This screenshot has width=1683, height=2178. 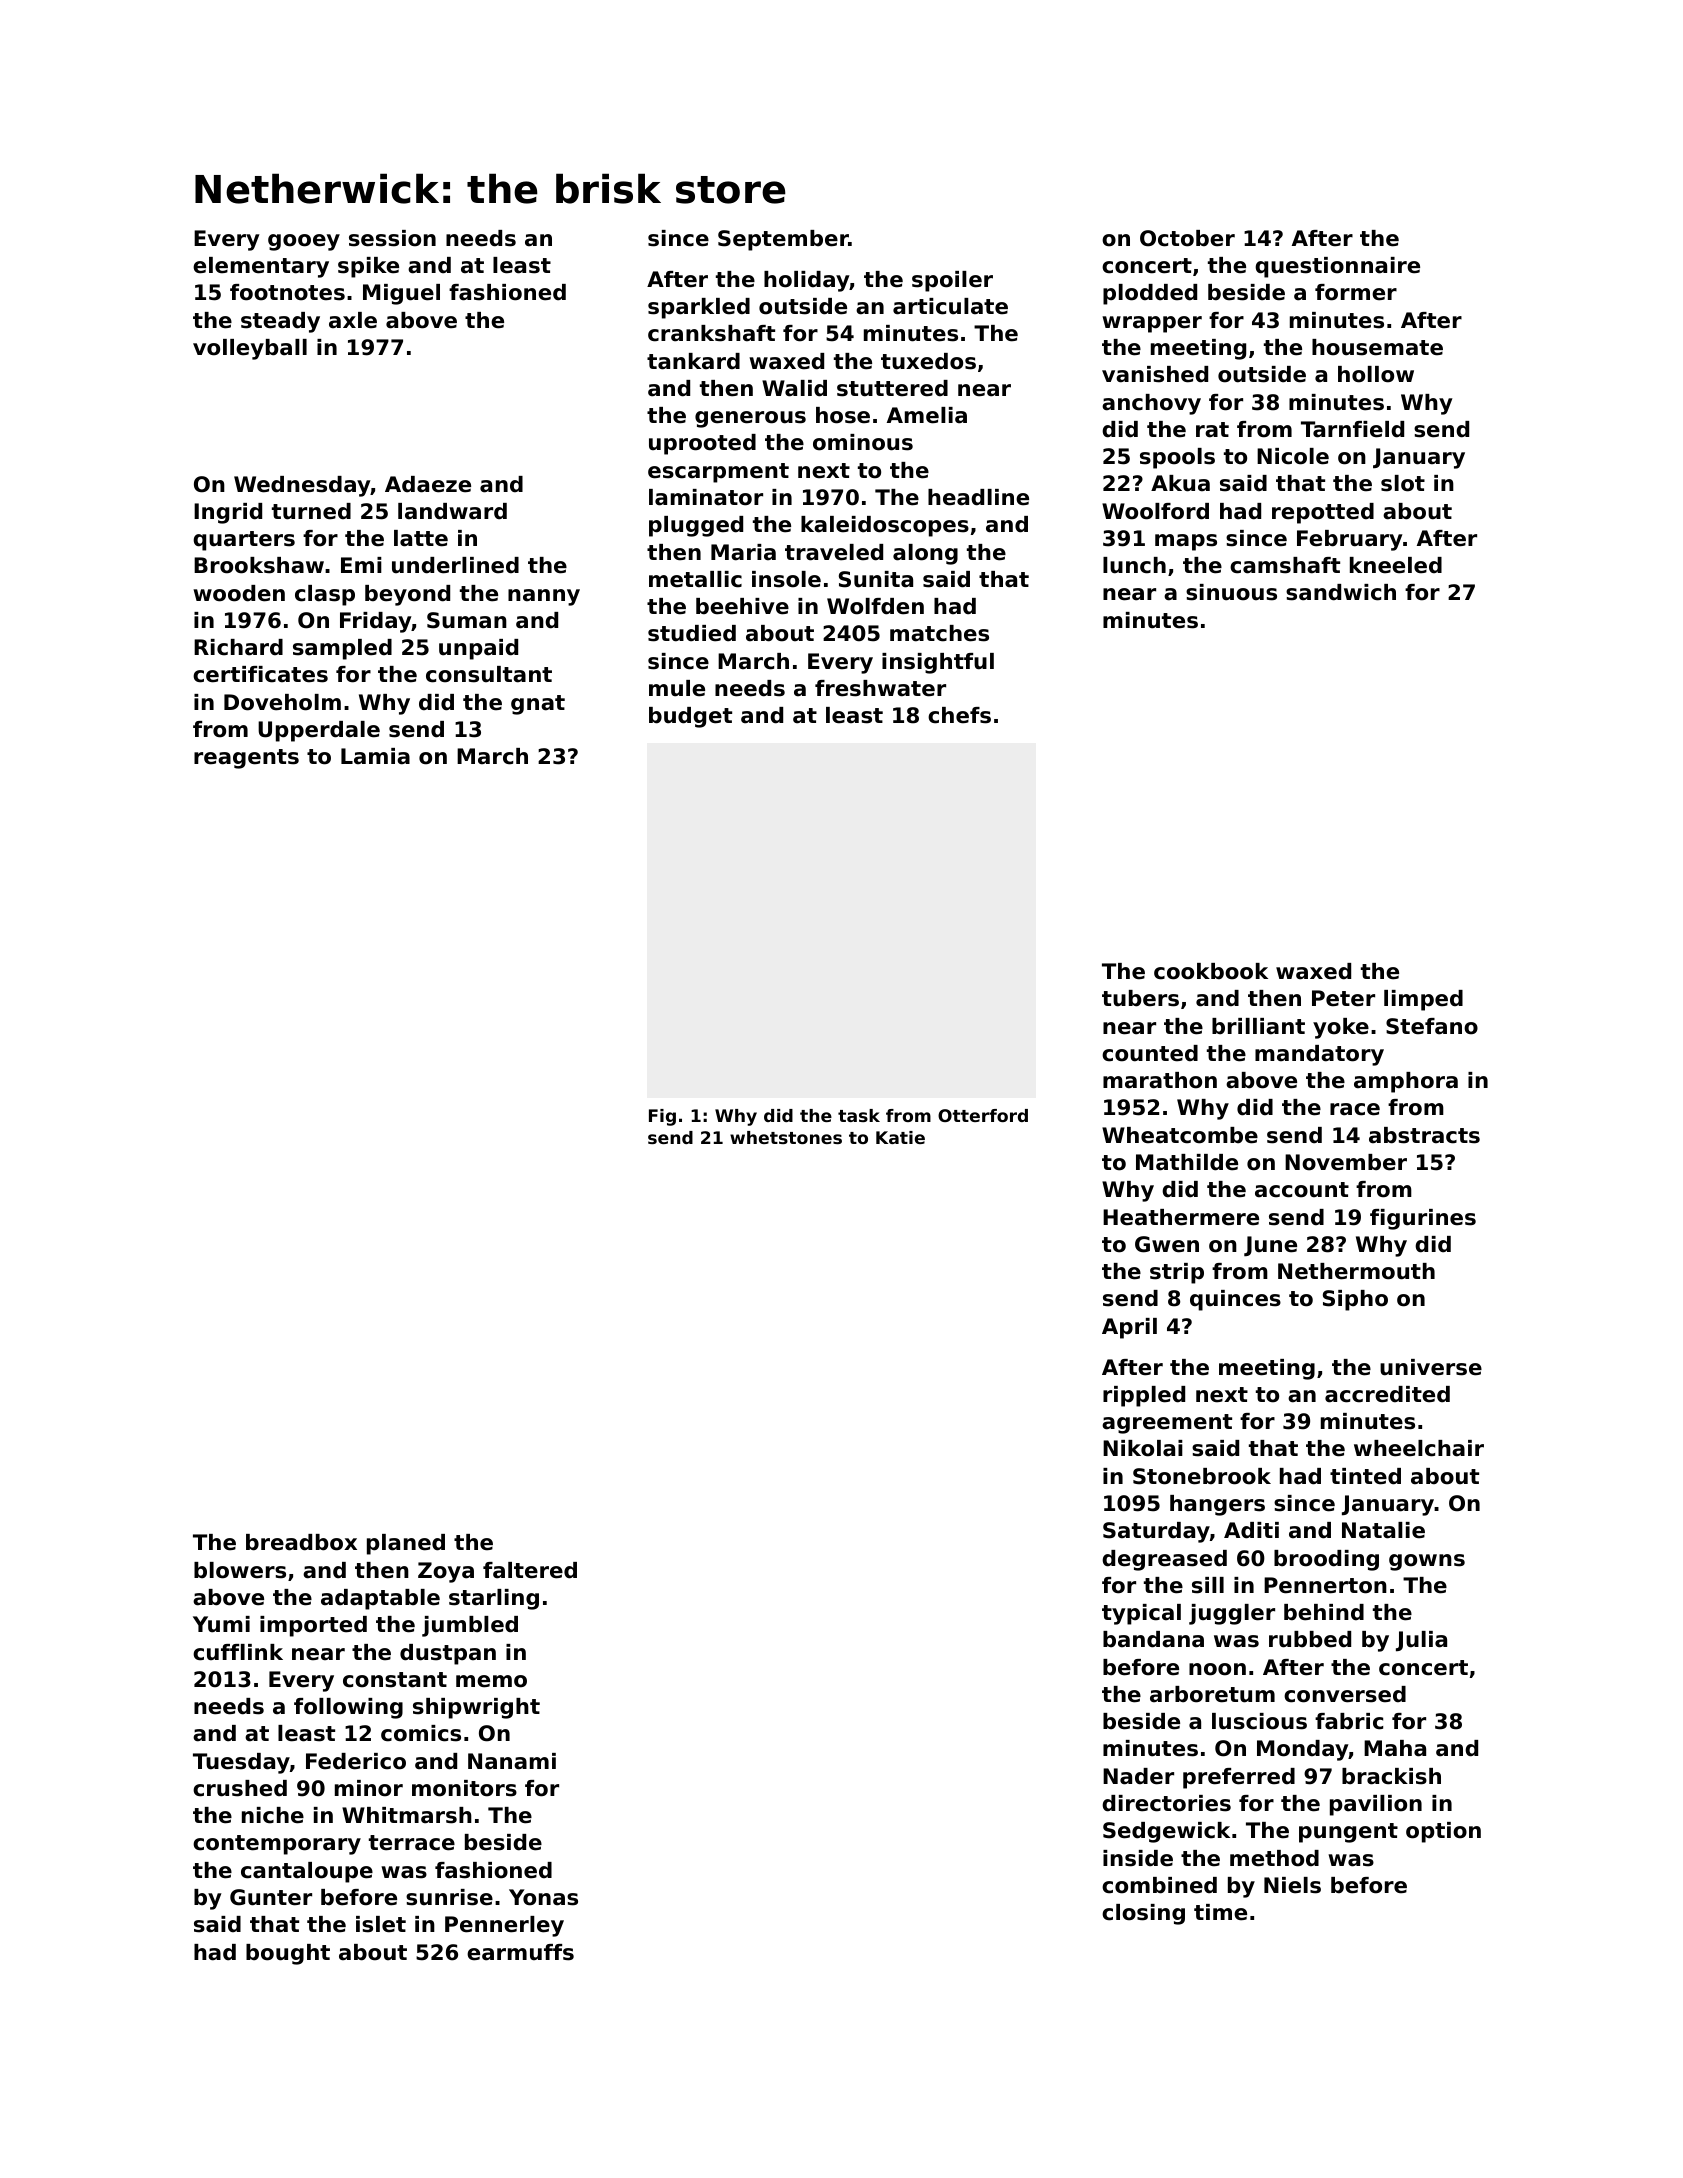 What do you see at coordinates (520, 1952) in the screenshot?
I see `earmuffs` at bounding box center [520, 1952].
